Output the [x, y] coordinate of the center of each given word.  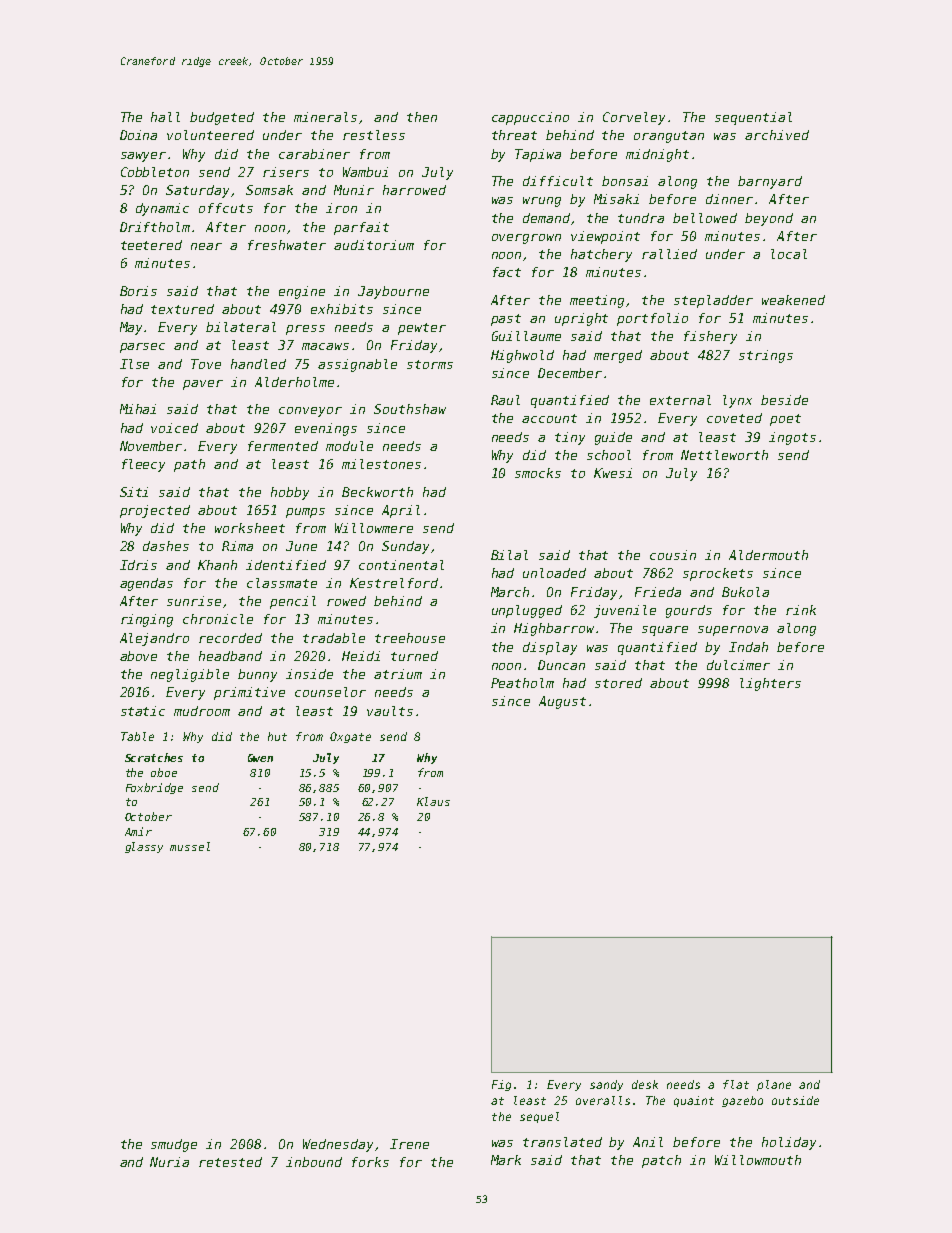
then [422, 117]
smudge [174, 1145]
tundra [641, 218]
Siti [134, 492]
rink [801, 610]
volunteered [210, 135]
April [401, 511]
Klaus [433, 801]
